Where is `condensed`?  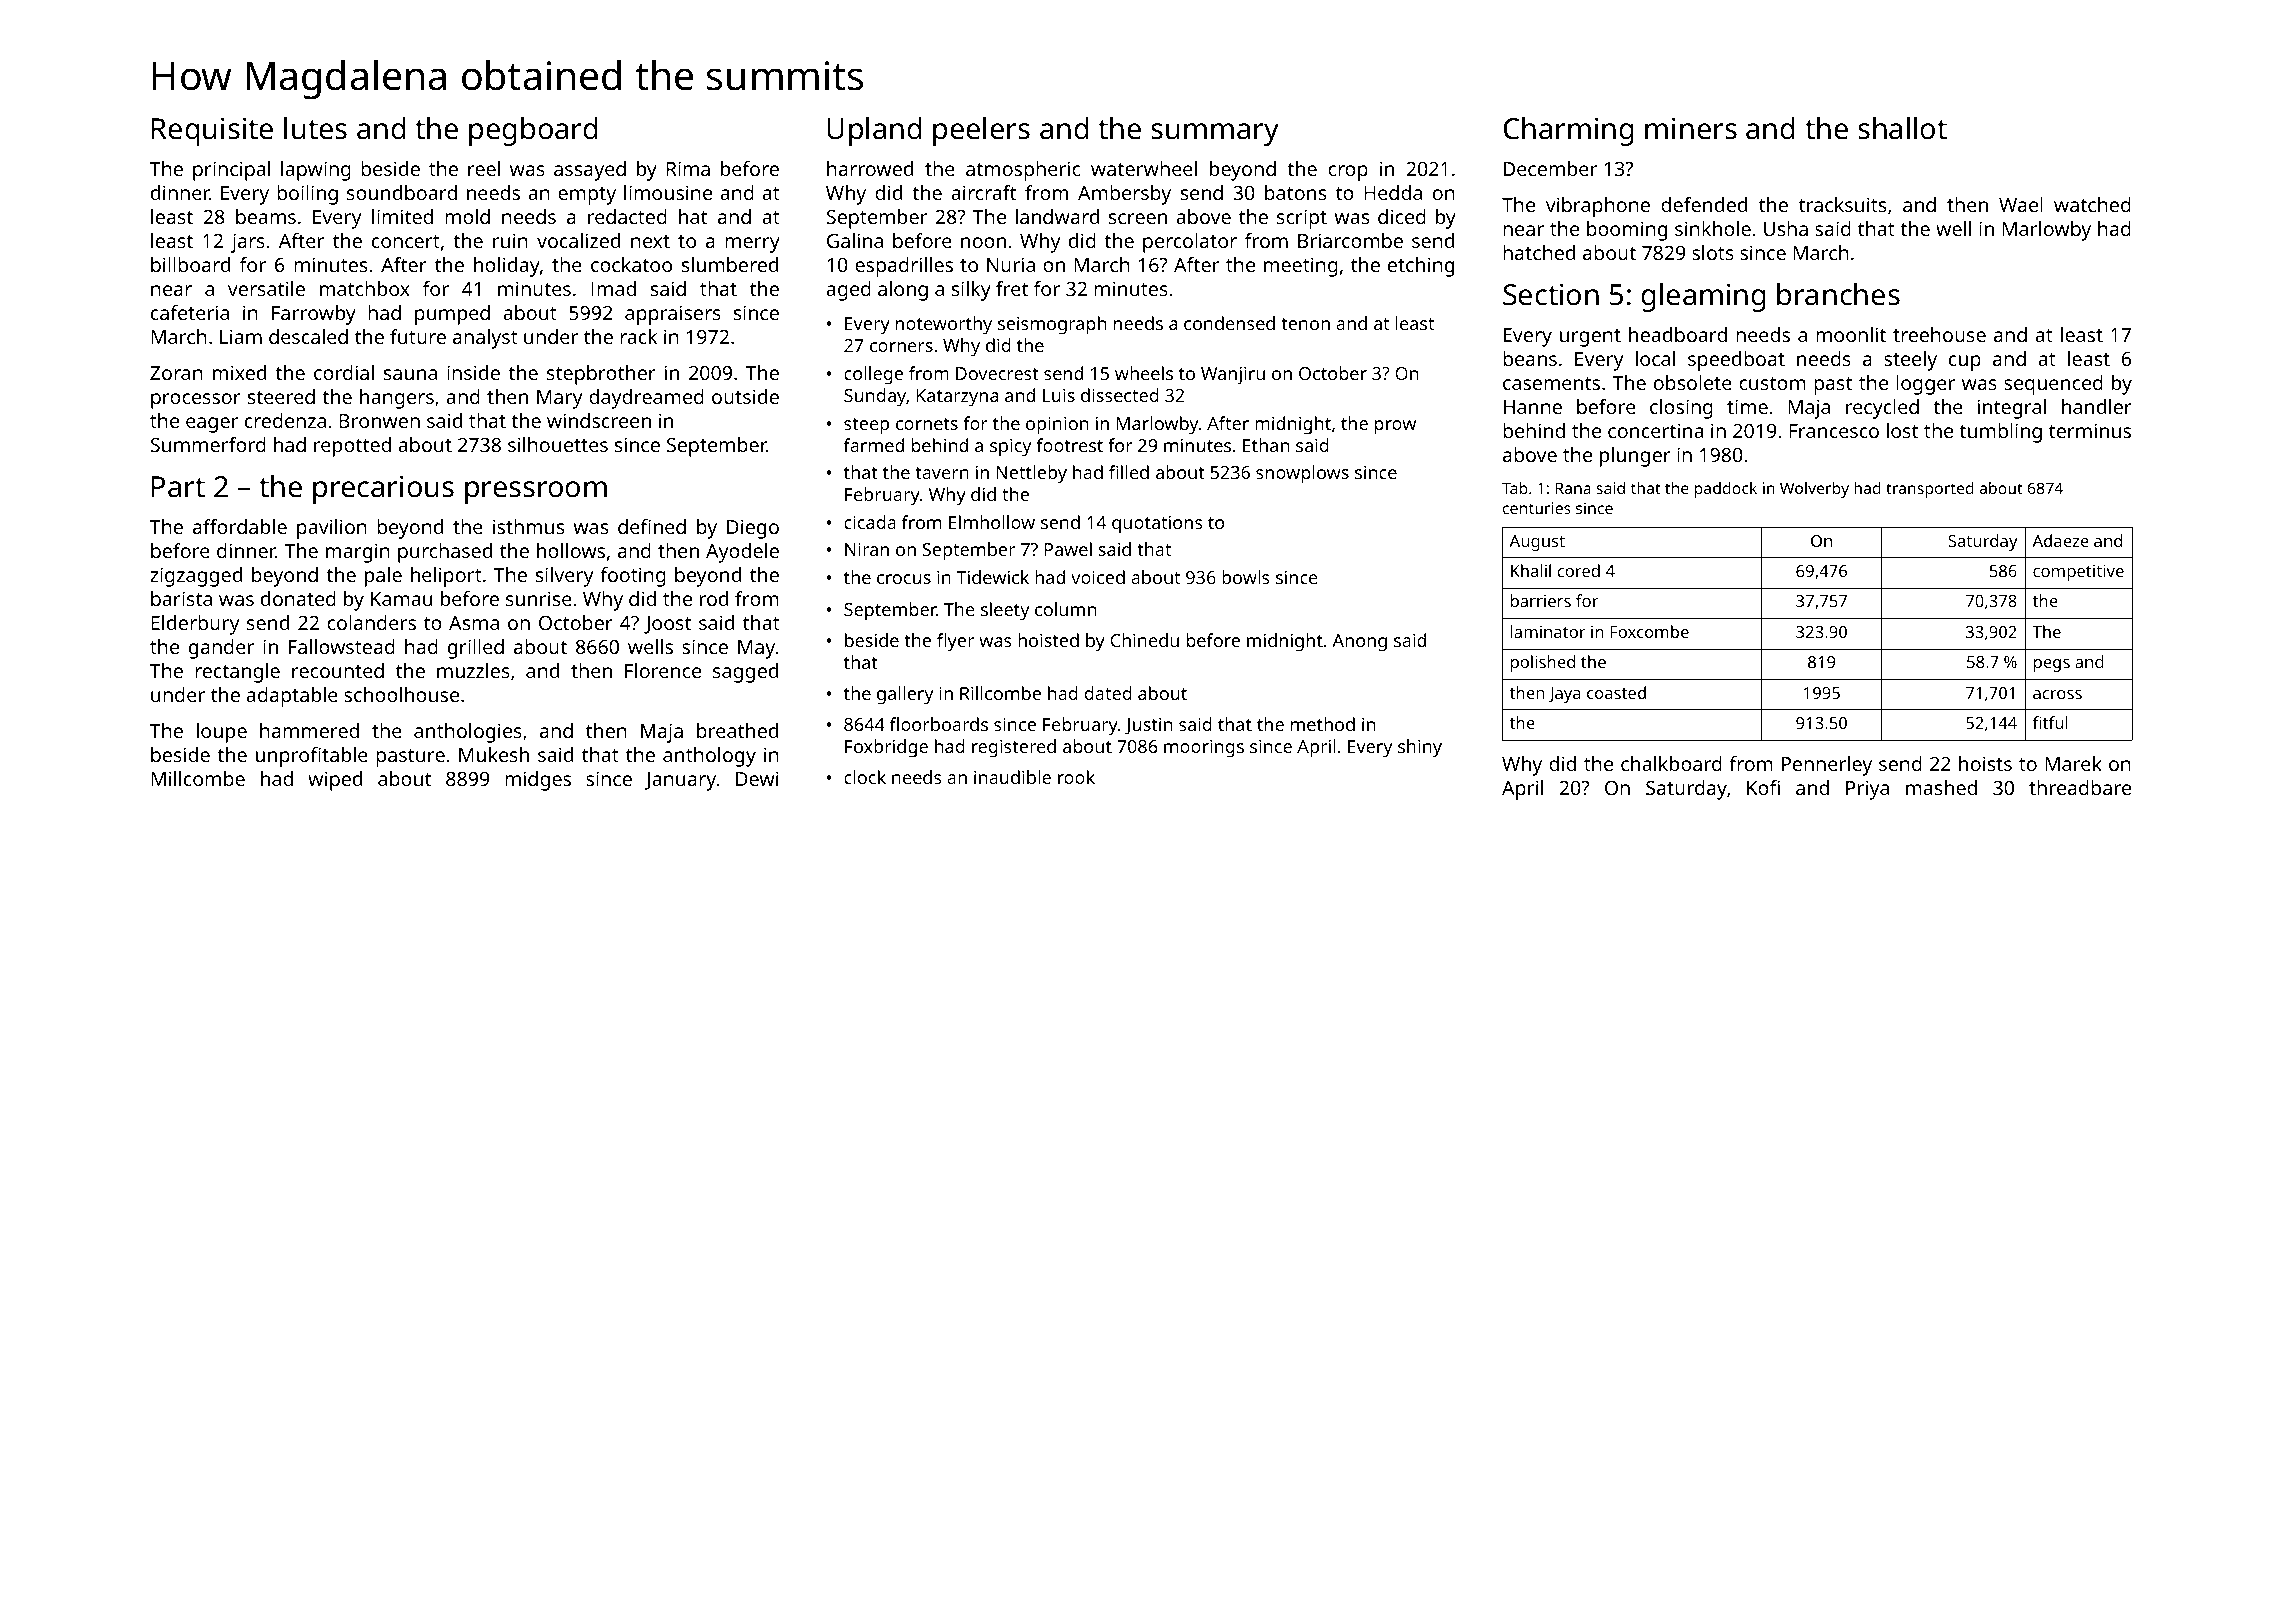
condensed is located at coordinates (1229, 323).
